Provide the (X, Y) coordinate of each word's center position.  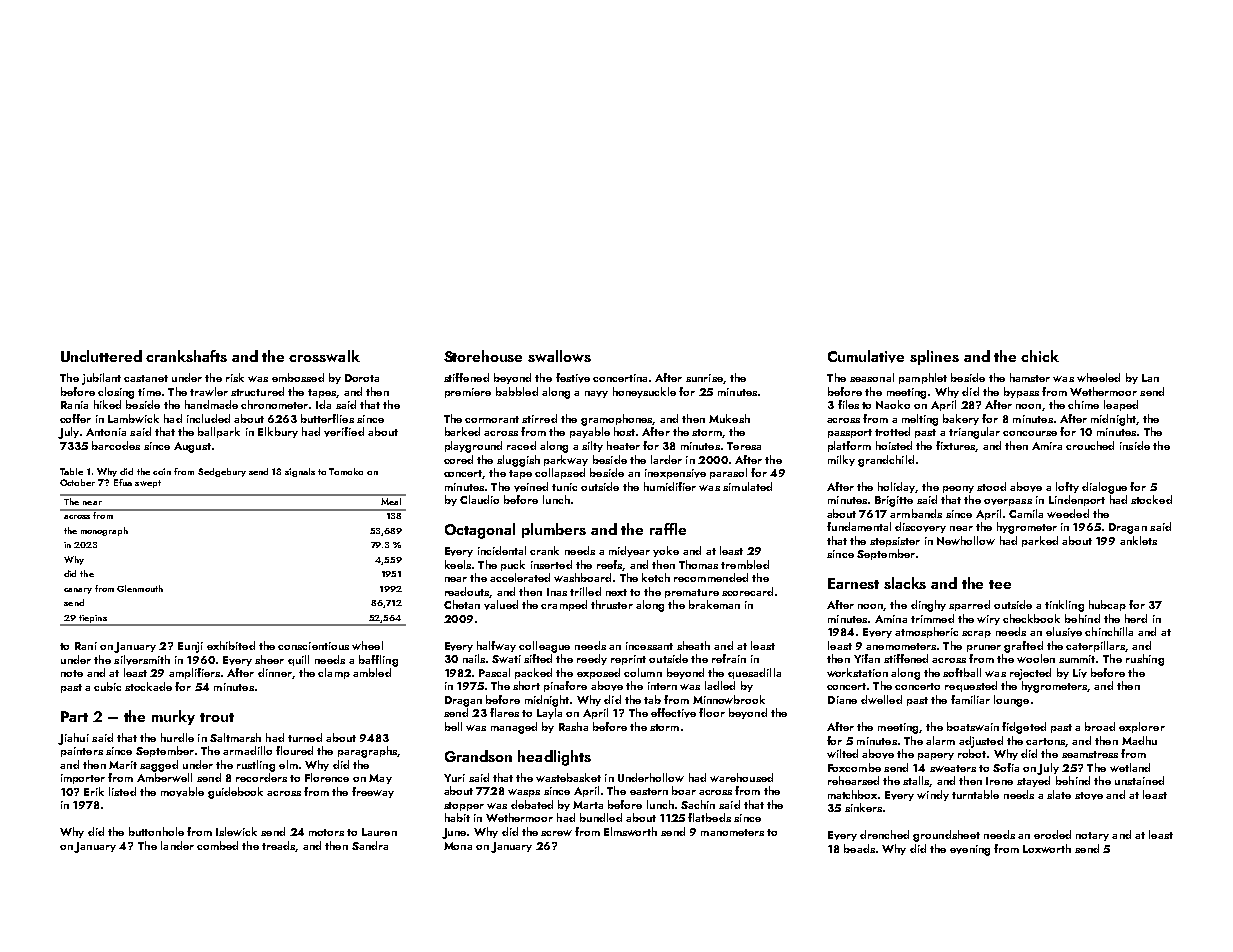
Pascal (494, 672)
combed (217, 845)
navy (596, 394)
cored (458, 459)
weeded (1068, 513)
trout (217, 717)
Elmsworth (630, 831)
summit (1077, 659)
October (77, 482)
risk (235, 377)
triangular (974, 433)
